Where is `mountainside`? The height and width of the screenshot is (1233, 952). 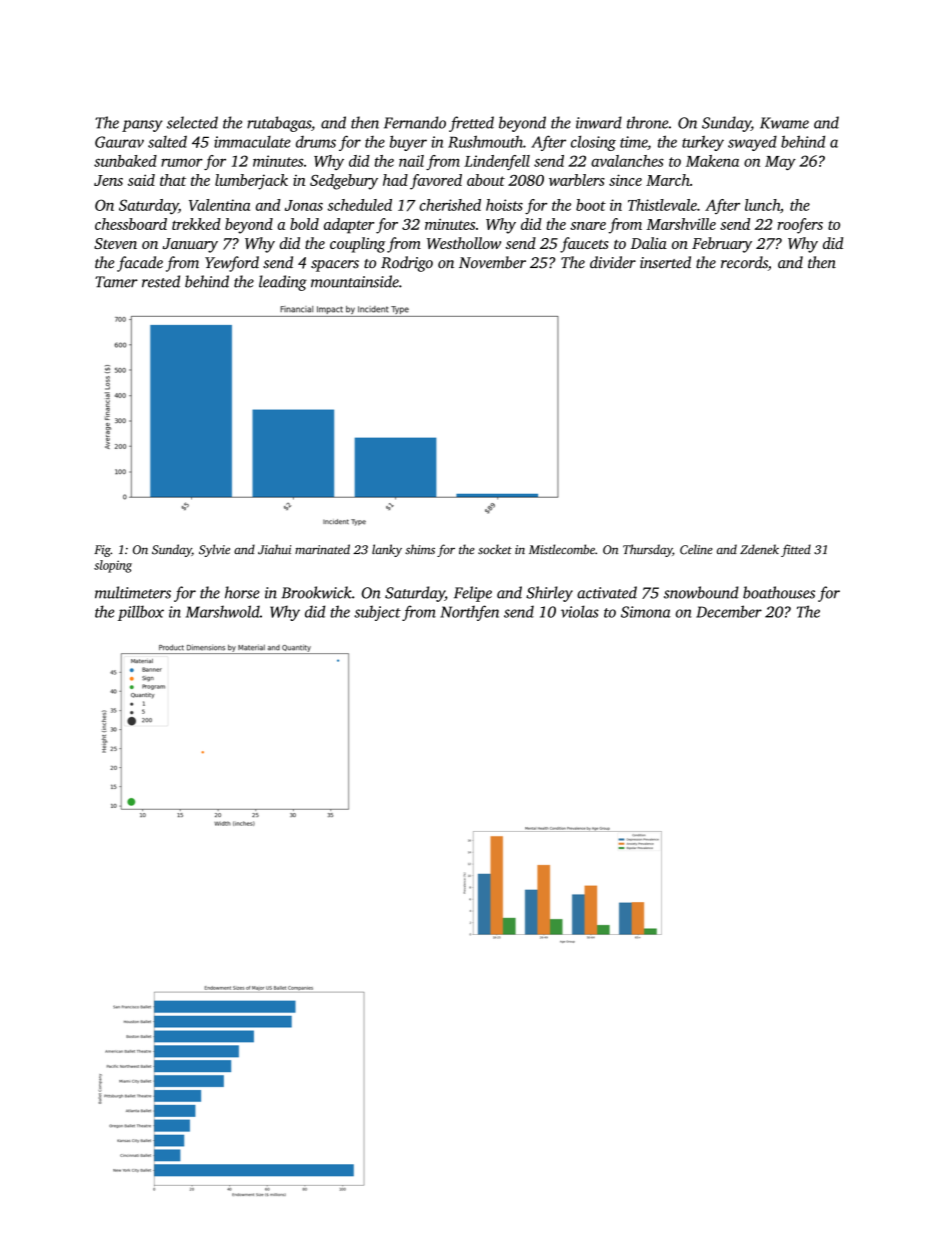 mountainside is located at coordinates (355, 281).
